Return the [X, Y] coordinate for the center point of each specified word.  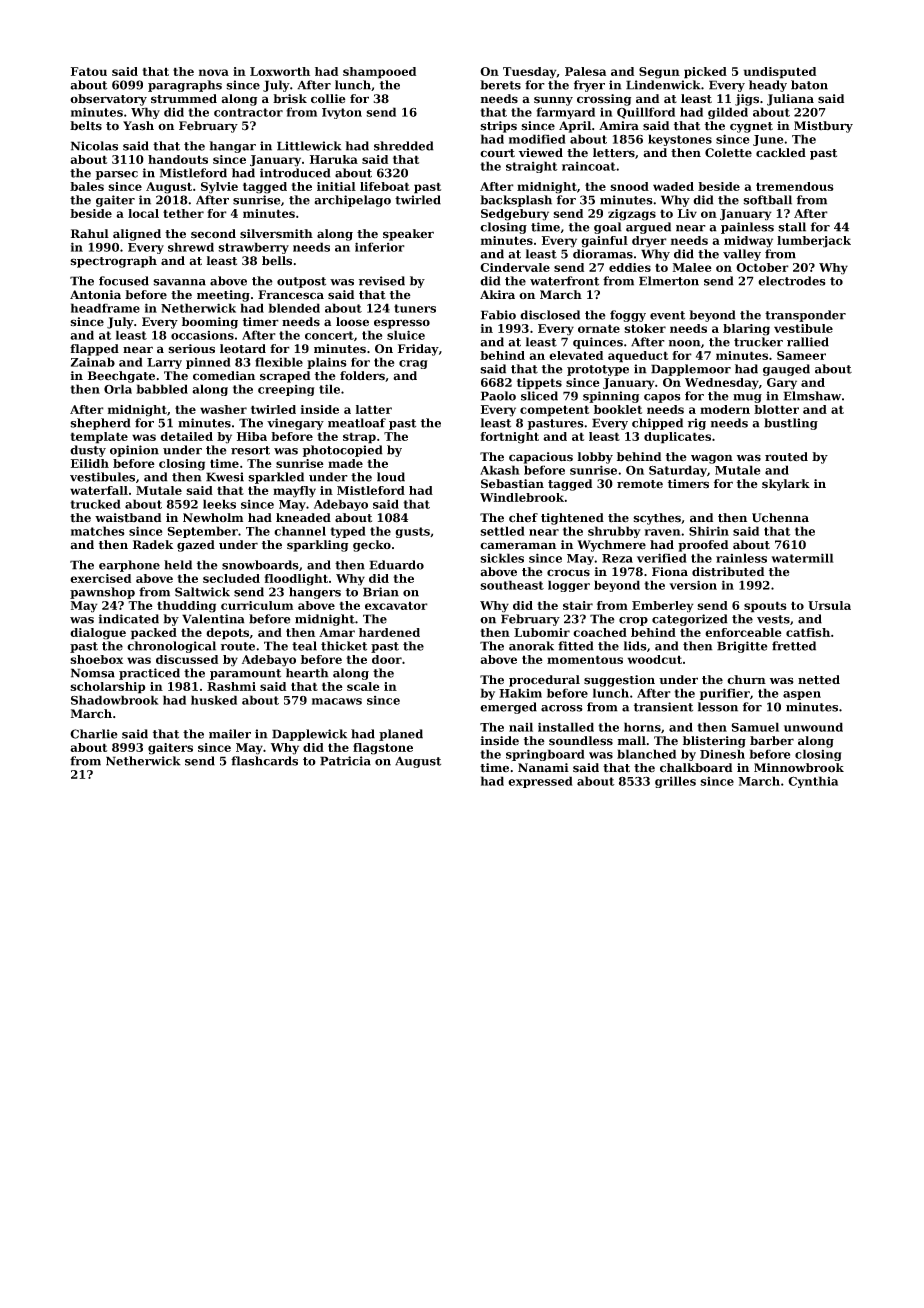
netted [819, 680]
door [387, 659]
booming [210, 323]
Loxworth [280, 71]
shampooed [379, 73]
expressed [540, 782]
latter [374, 409]
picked [705, 73]
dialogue [98, 634]
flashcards [264, 761]
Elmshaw [812, 396]
